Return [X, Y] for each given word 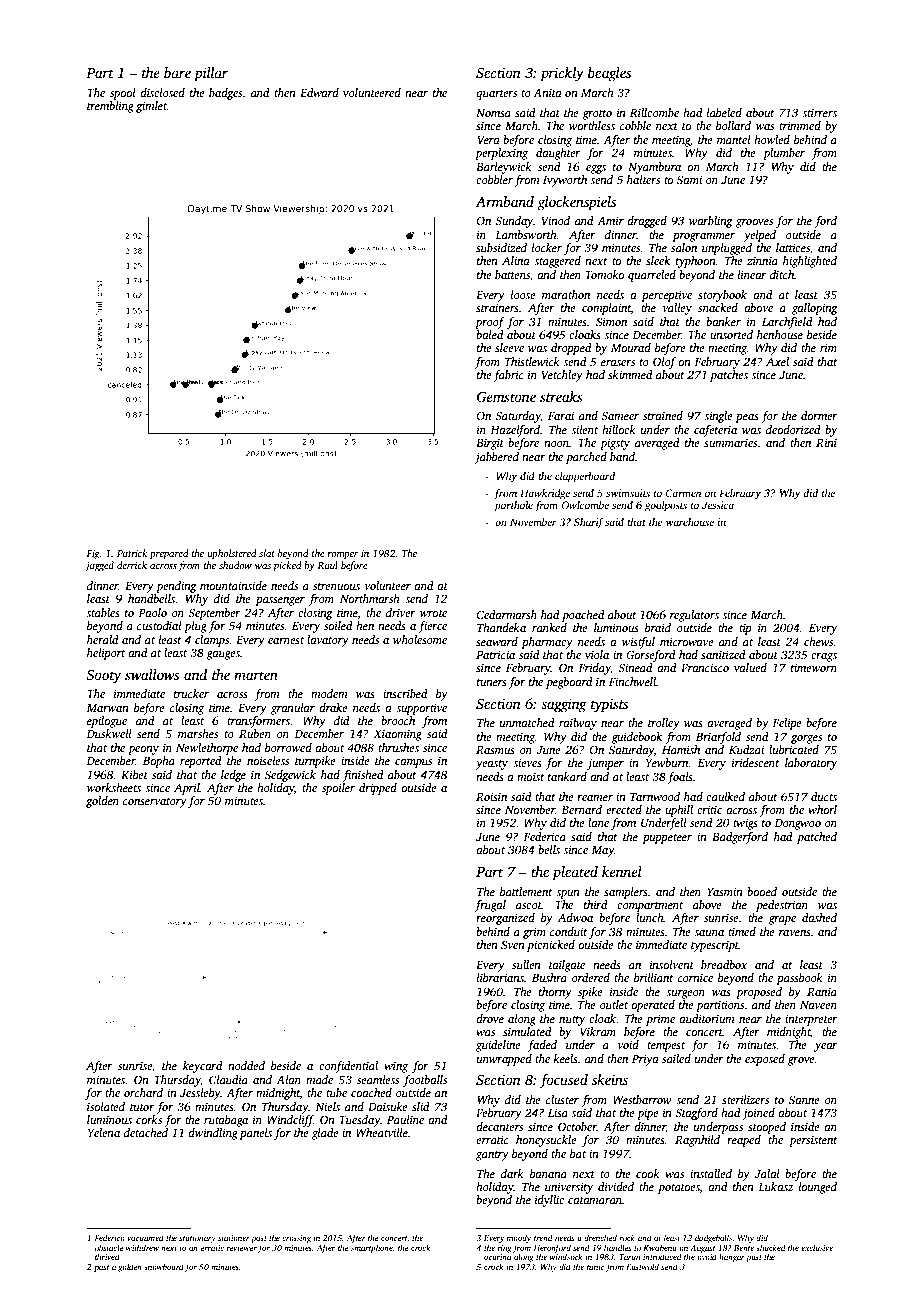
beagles [609, 74]
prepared [169, 554]
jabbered [497, 458]
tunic [595, 1267]
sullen [526, 964]
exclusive [817, 1247]
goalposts [666, 506]
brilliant [654, 977]
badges [225, 94]
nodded [246, 1065]
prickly [562, 74]
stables [103, 612]
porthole [513, 506]
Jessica [718, 505]
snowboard [164, 1266]
